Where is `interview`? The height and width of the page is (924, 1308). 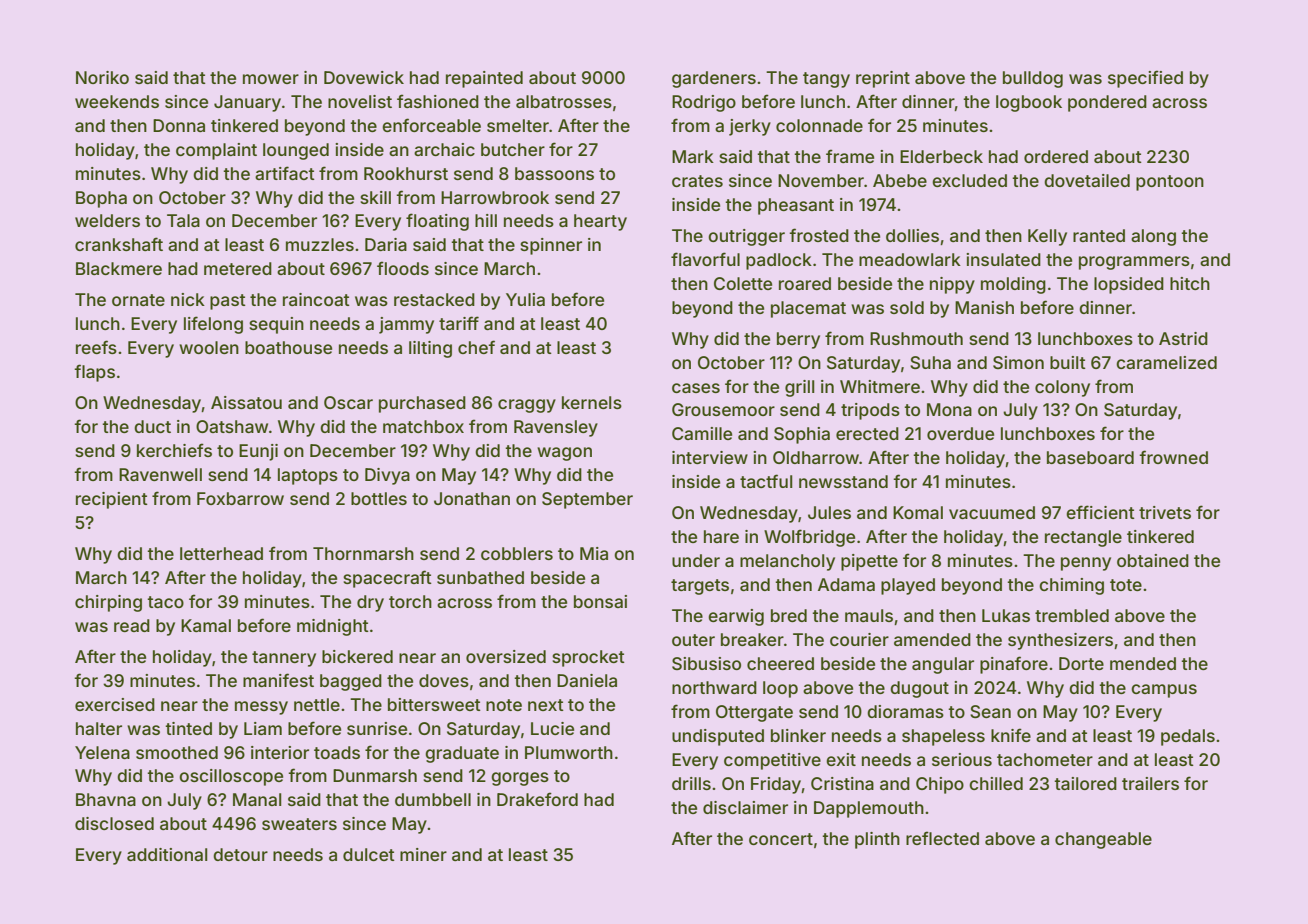 interview is located at coordinates (710, 457).
